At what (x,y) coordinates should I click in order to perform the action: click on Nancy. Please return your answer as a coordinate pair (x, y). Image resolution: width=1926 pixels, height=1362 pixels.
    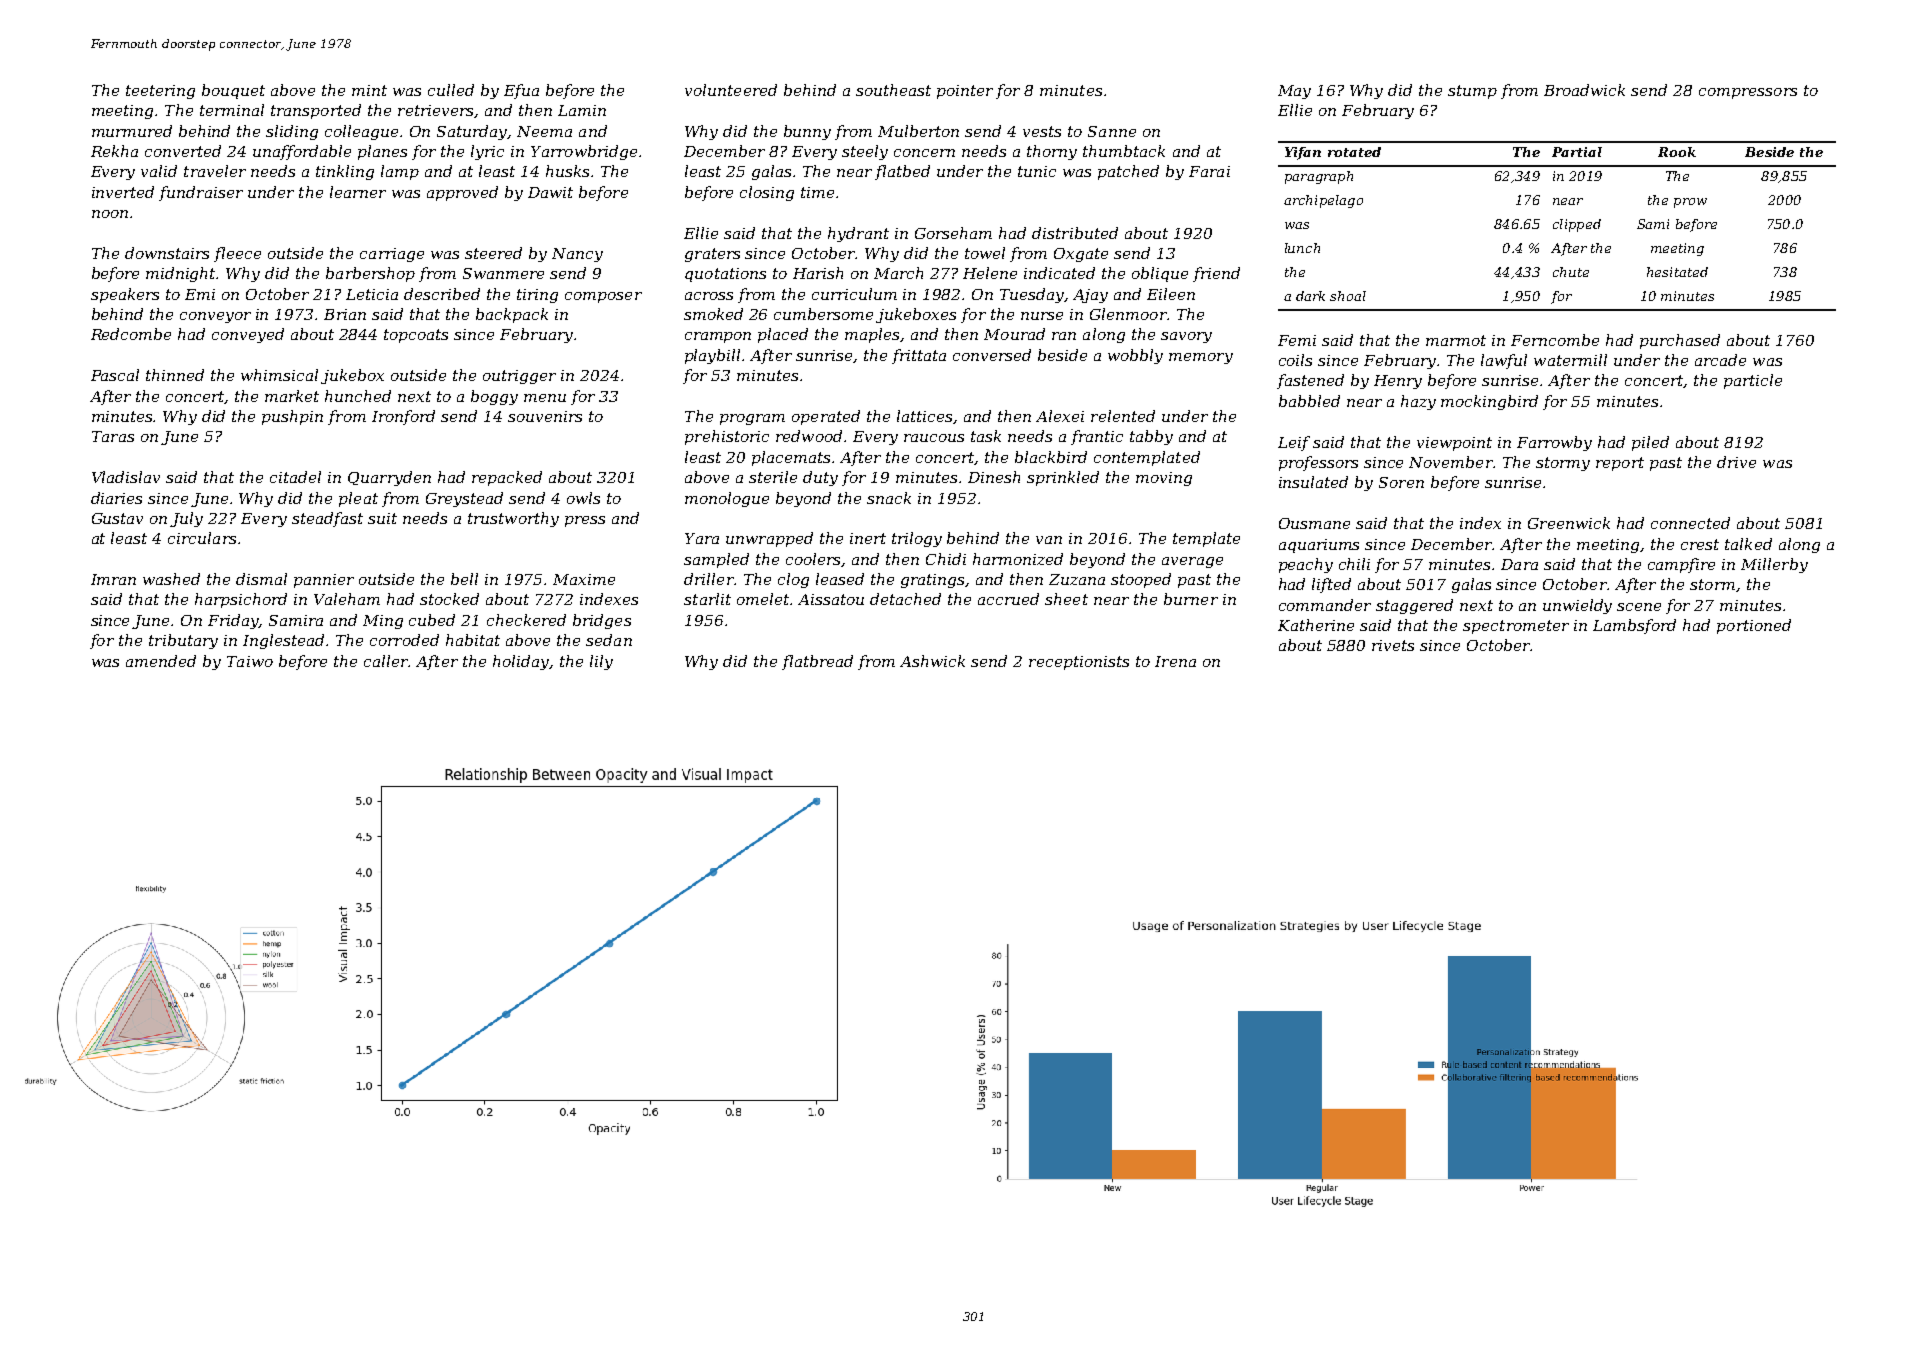
    Looking at the image, I should click on (577, 255).
